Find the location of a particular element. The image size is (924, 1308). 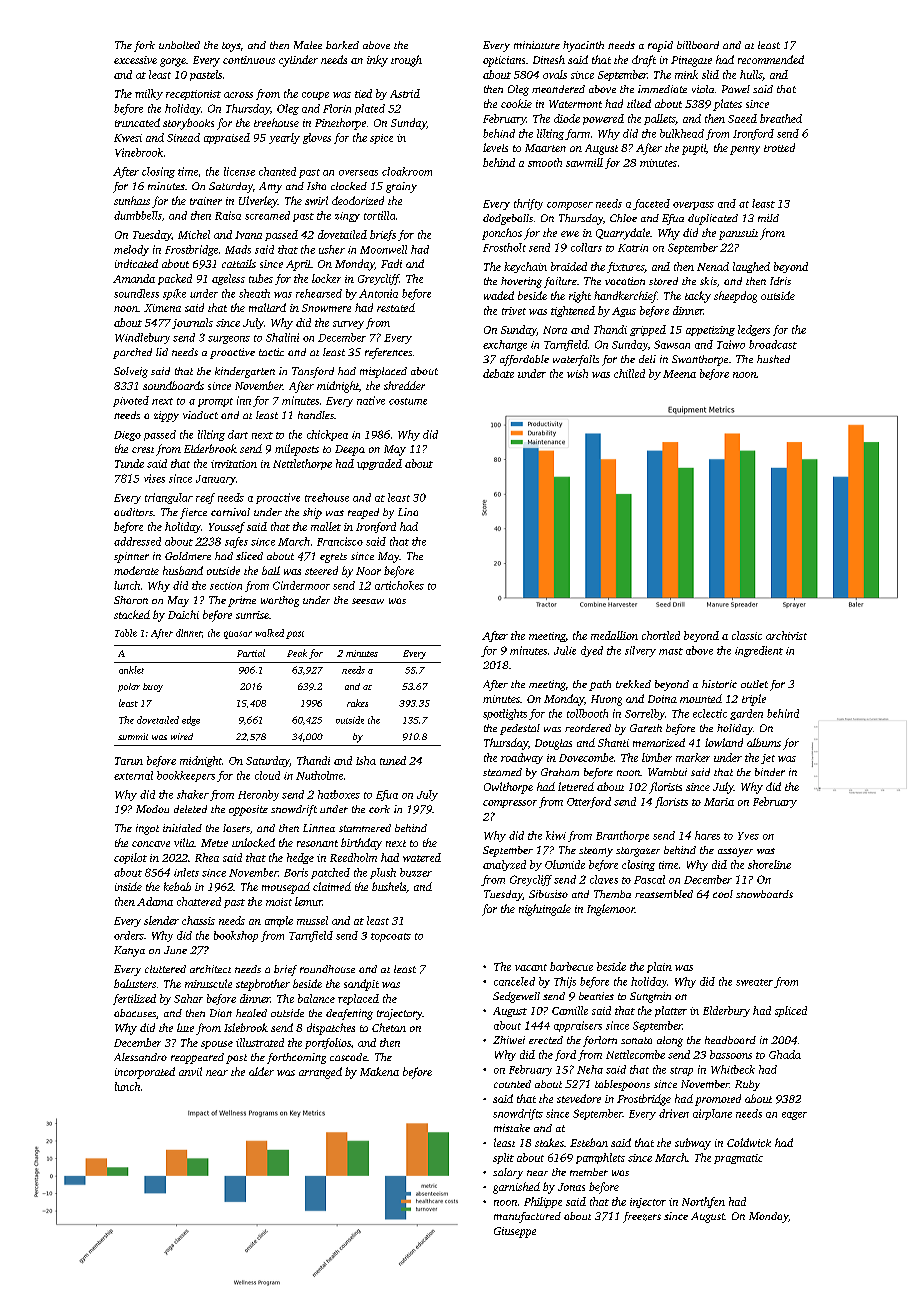

Michel is located at coordinates (194, 234).
